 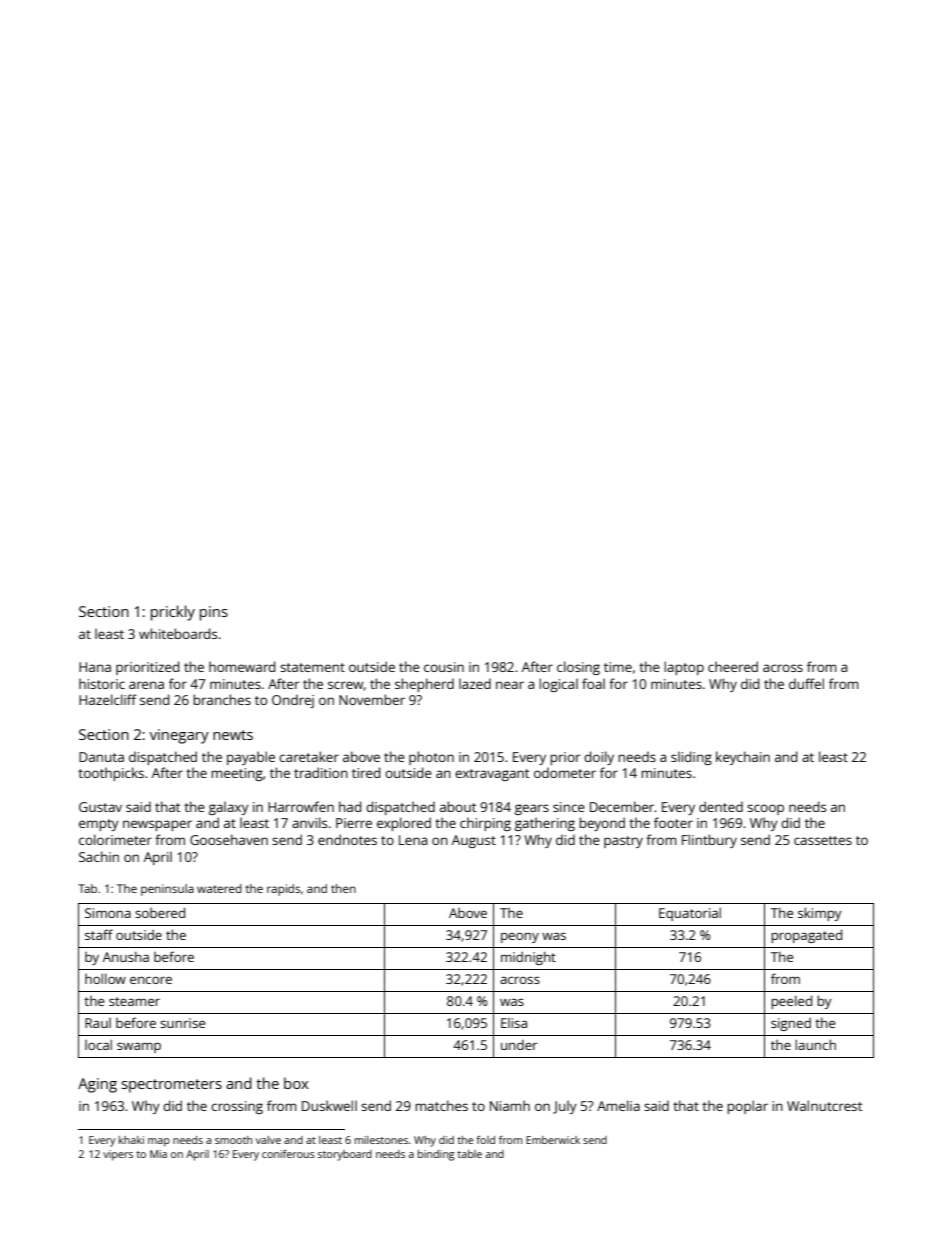 I want to click on keychain, so click(x=743, y=758).
